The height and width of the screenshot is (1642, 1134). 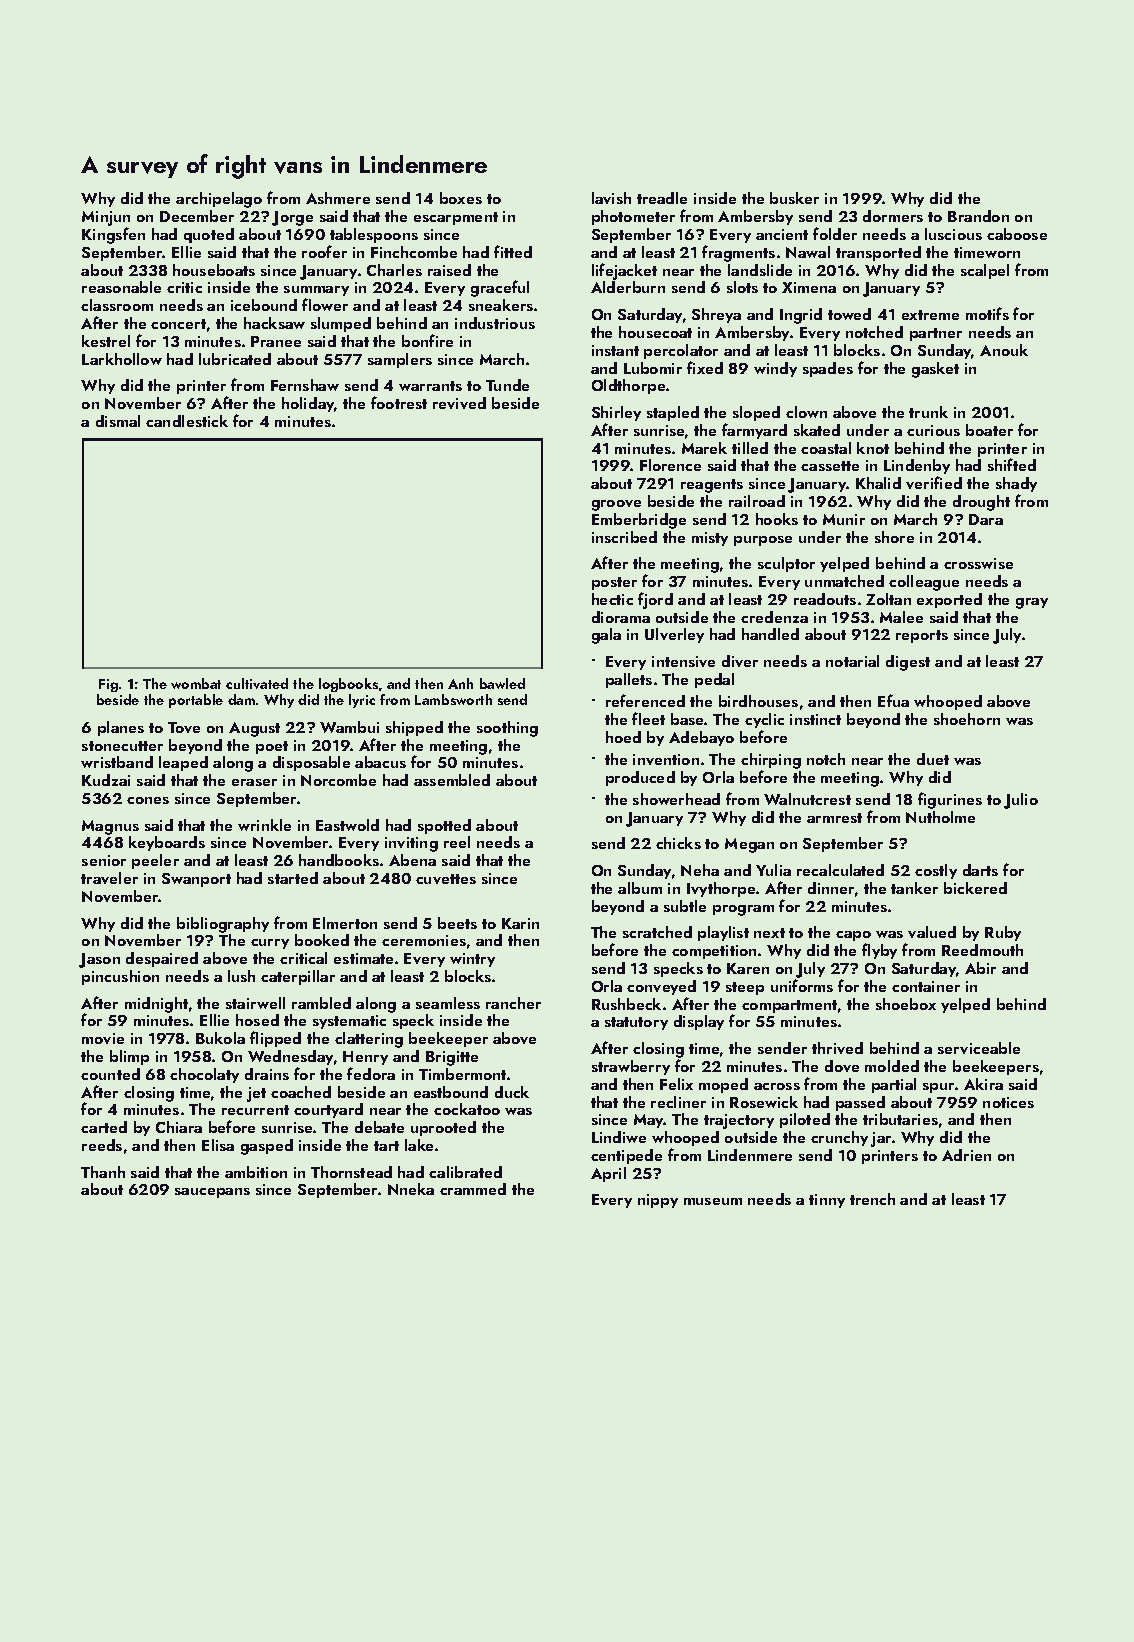 What do you see at coordinates (507, 385) in the screenshot?
I see `Tunde` at bounding box center [507, 385].
